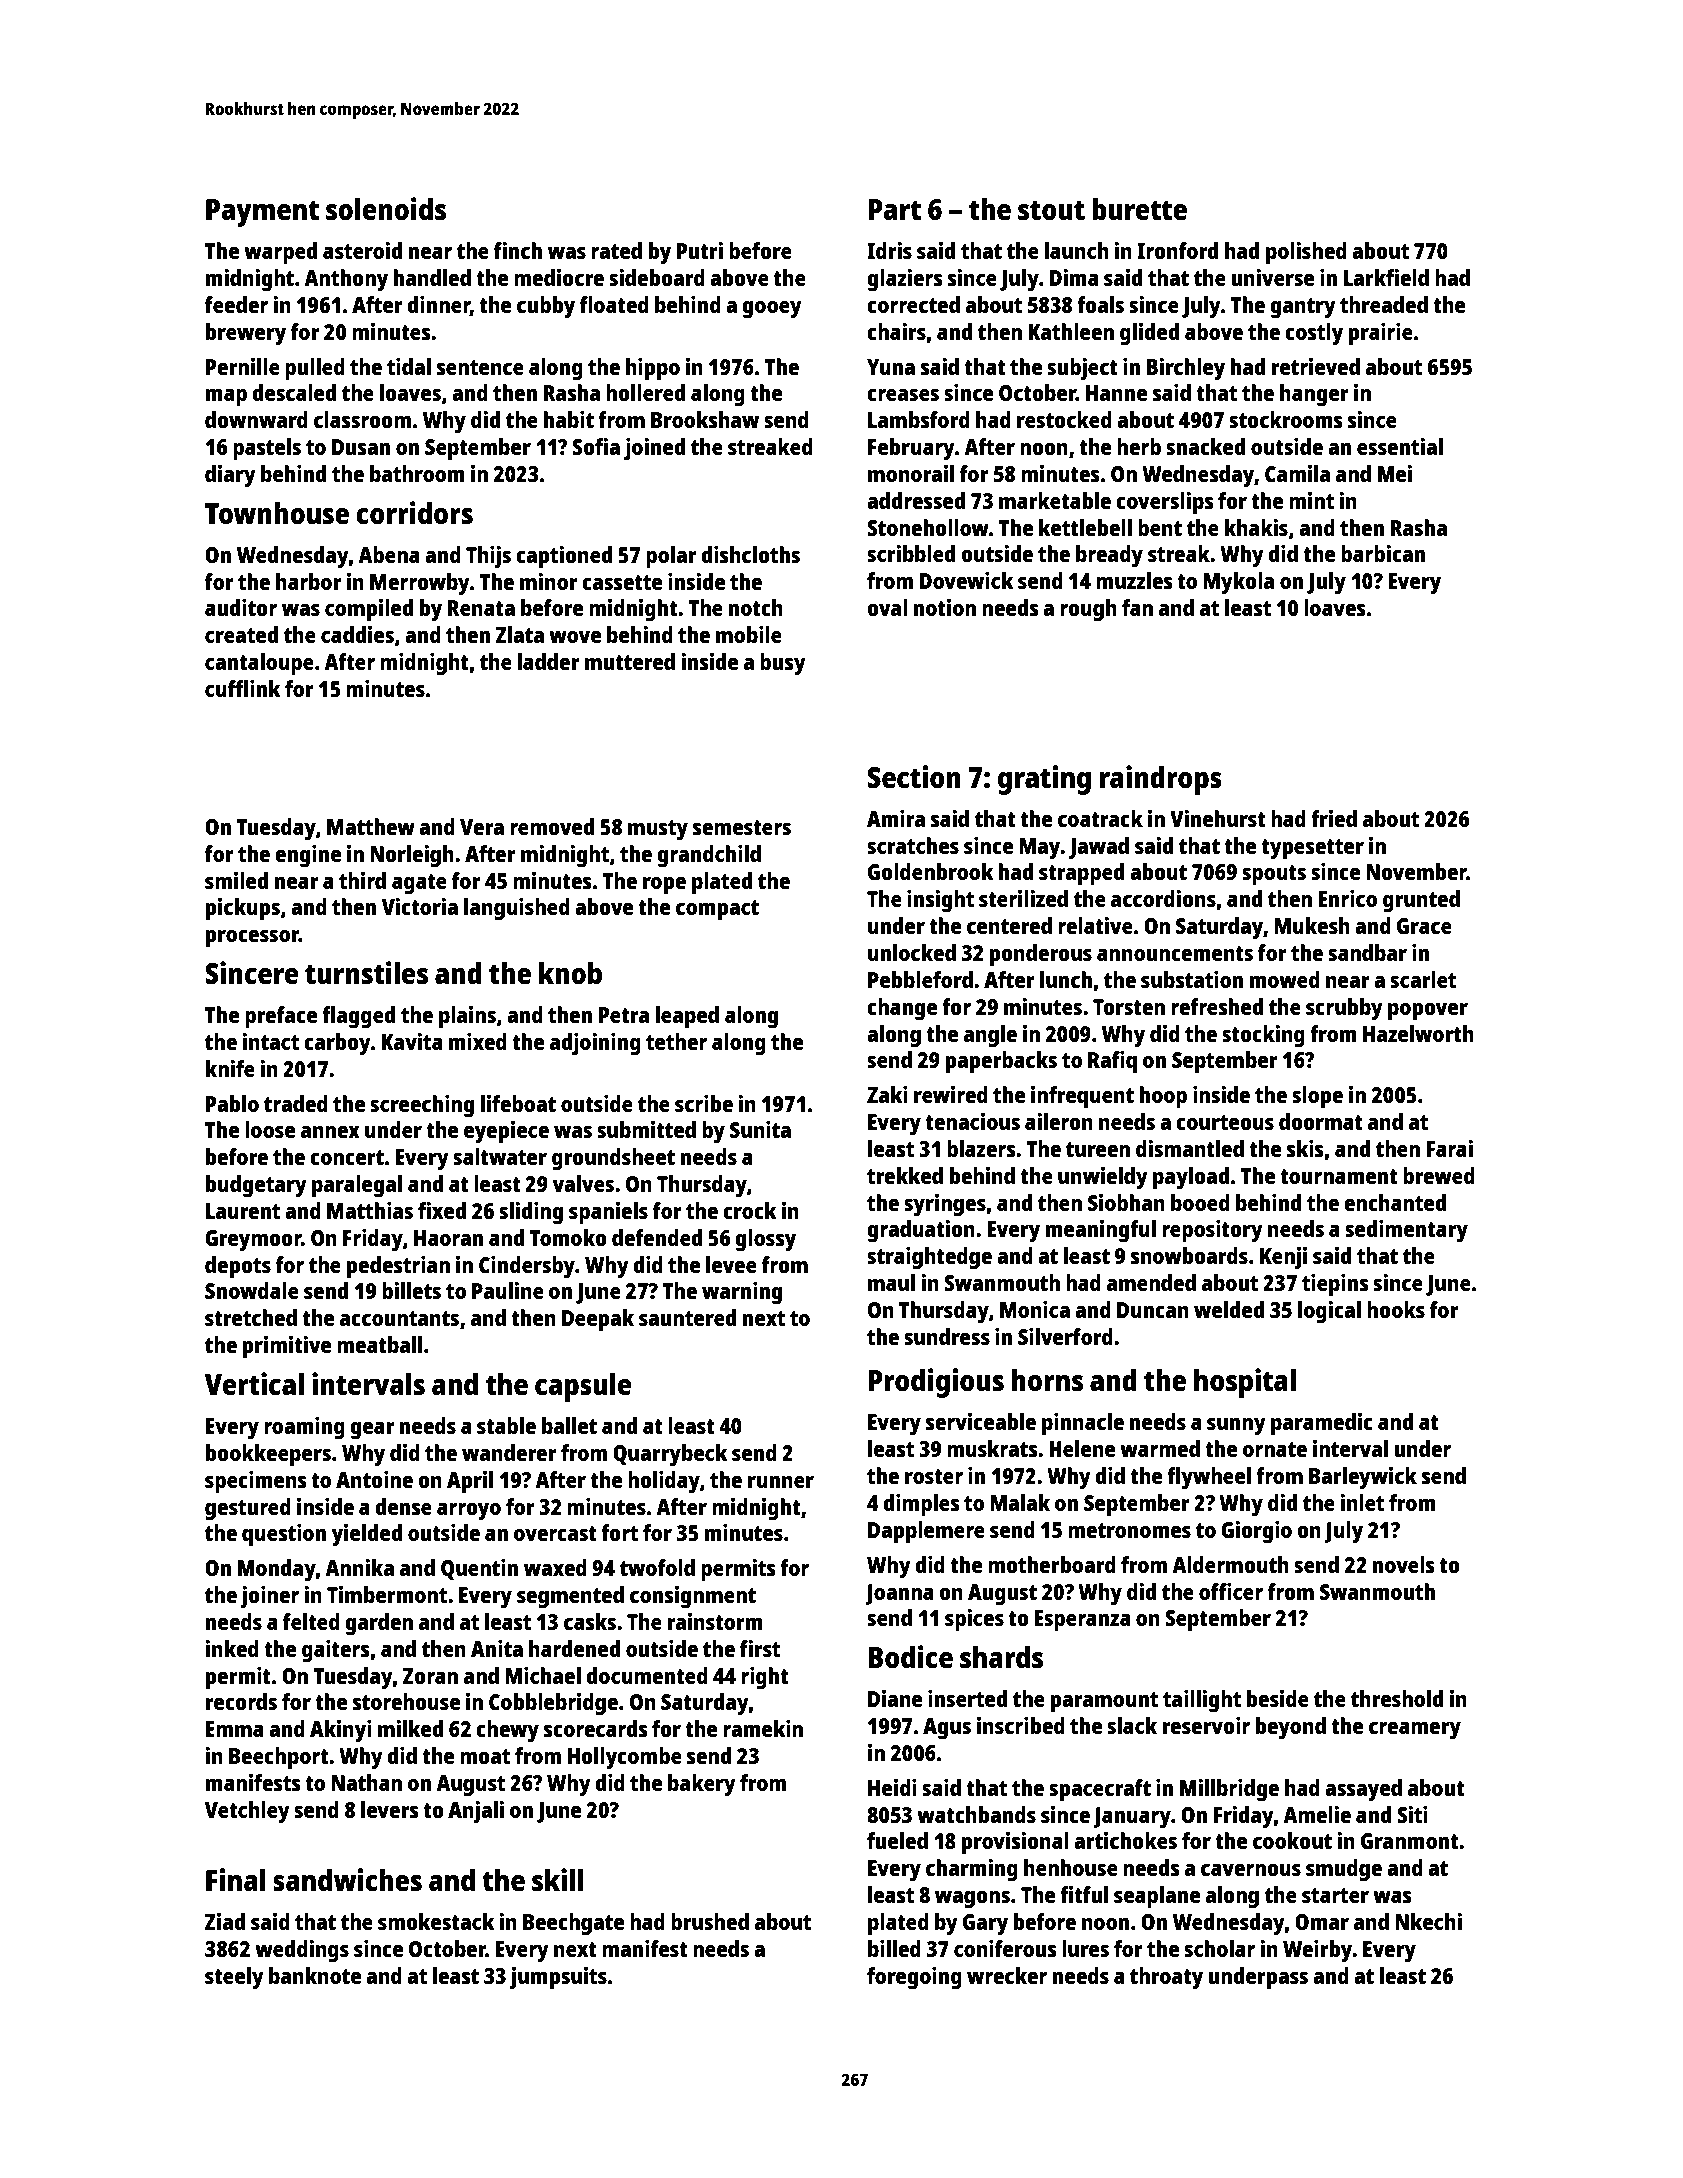 Image resolution: width=1683 pixels, height=2178 pixels. I want to click on hoop, so click(1163, 1097).
